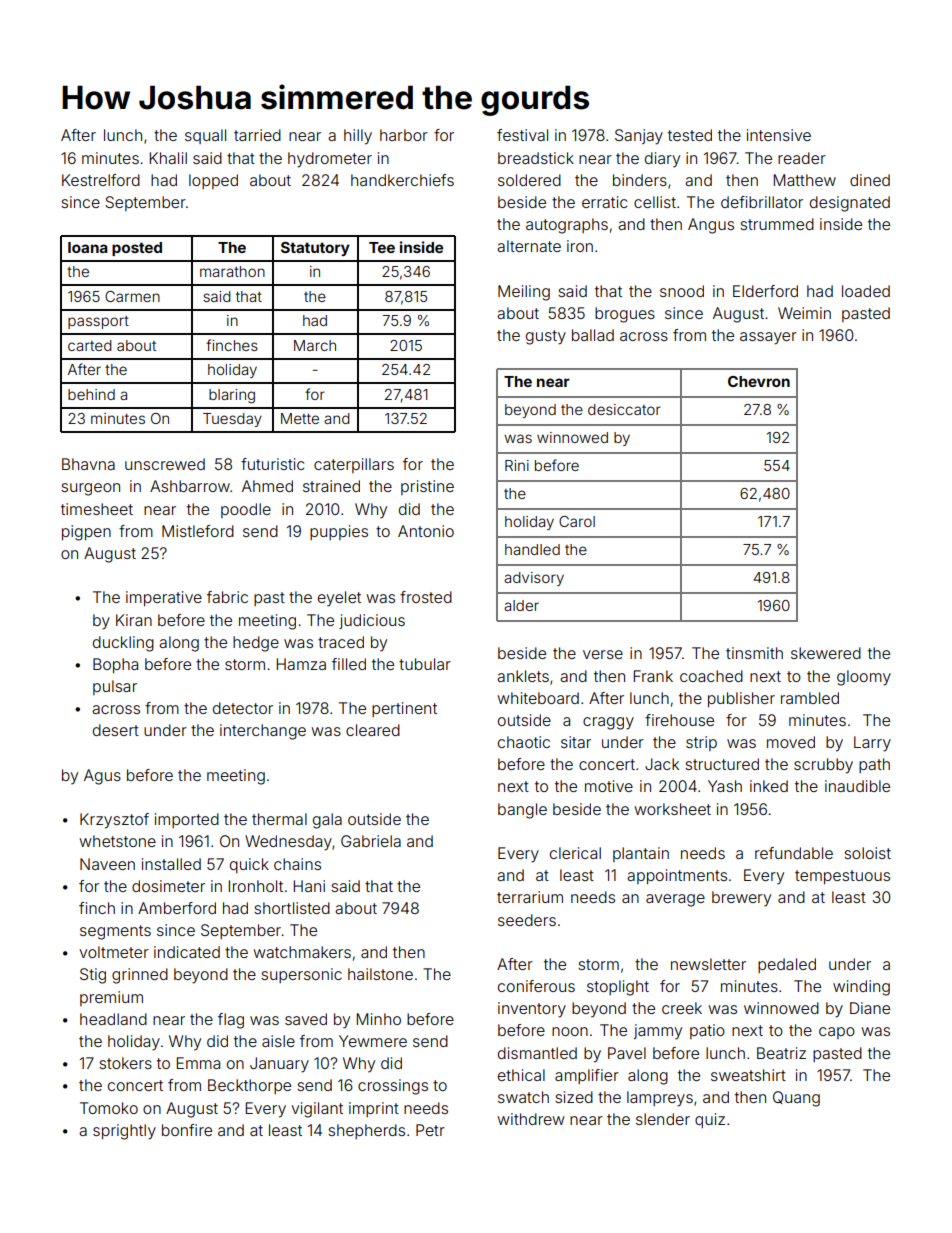  Describe the element at coordinates (373, 730) in the screenshot. I see `cleared` at that location.
